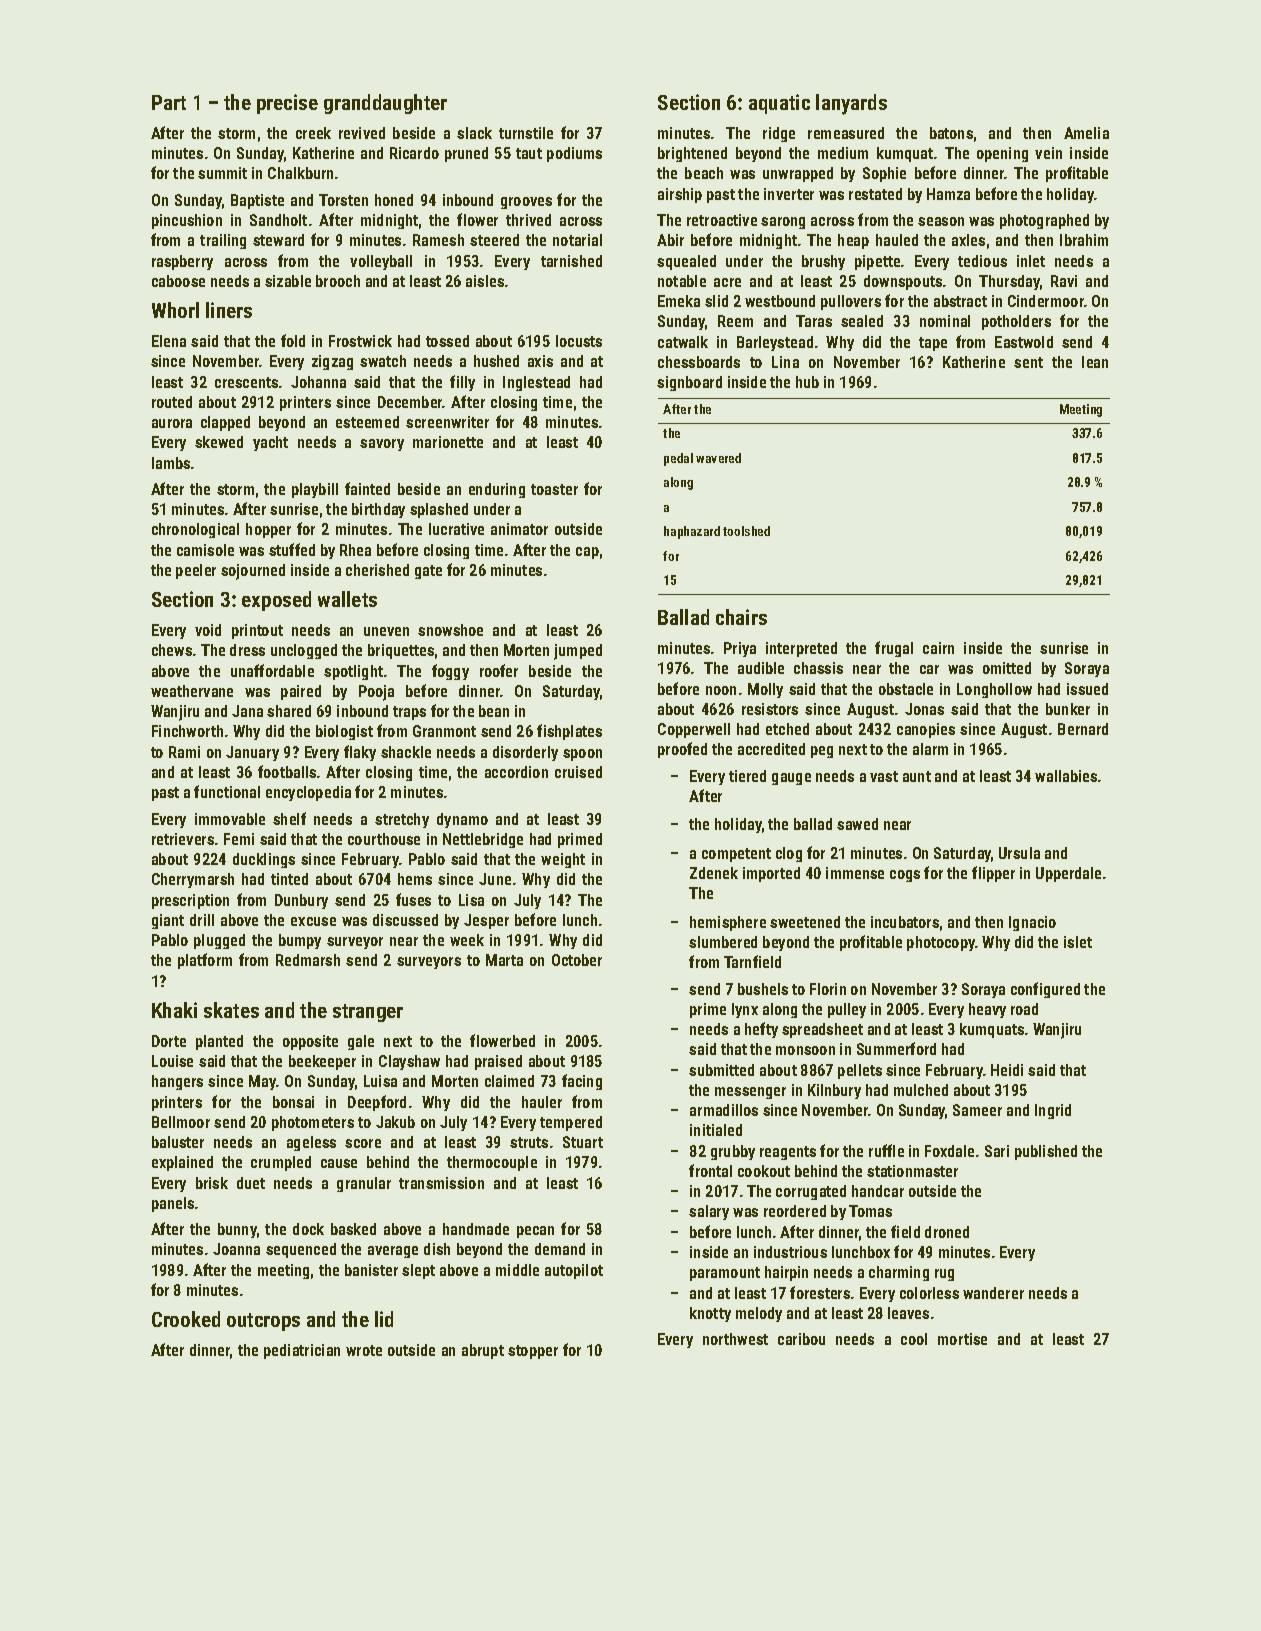 Image resolution: width=1261 pixels, height=1631 pixels. Describe the element at coordinates (851, 104) in the screenshot. I see `lanyards` at that location.
